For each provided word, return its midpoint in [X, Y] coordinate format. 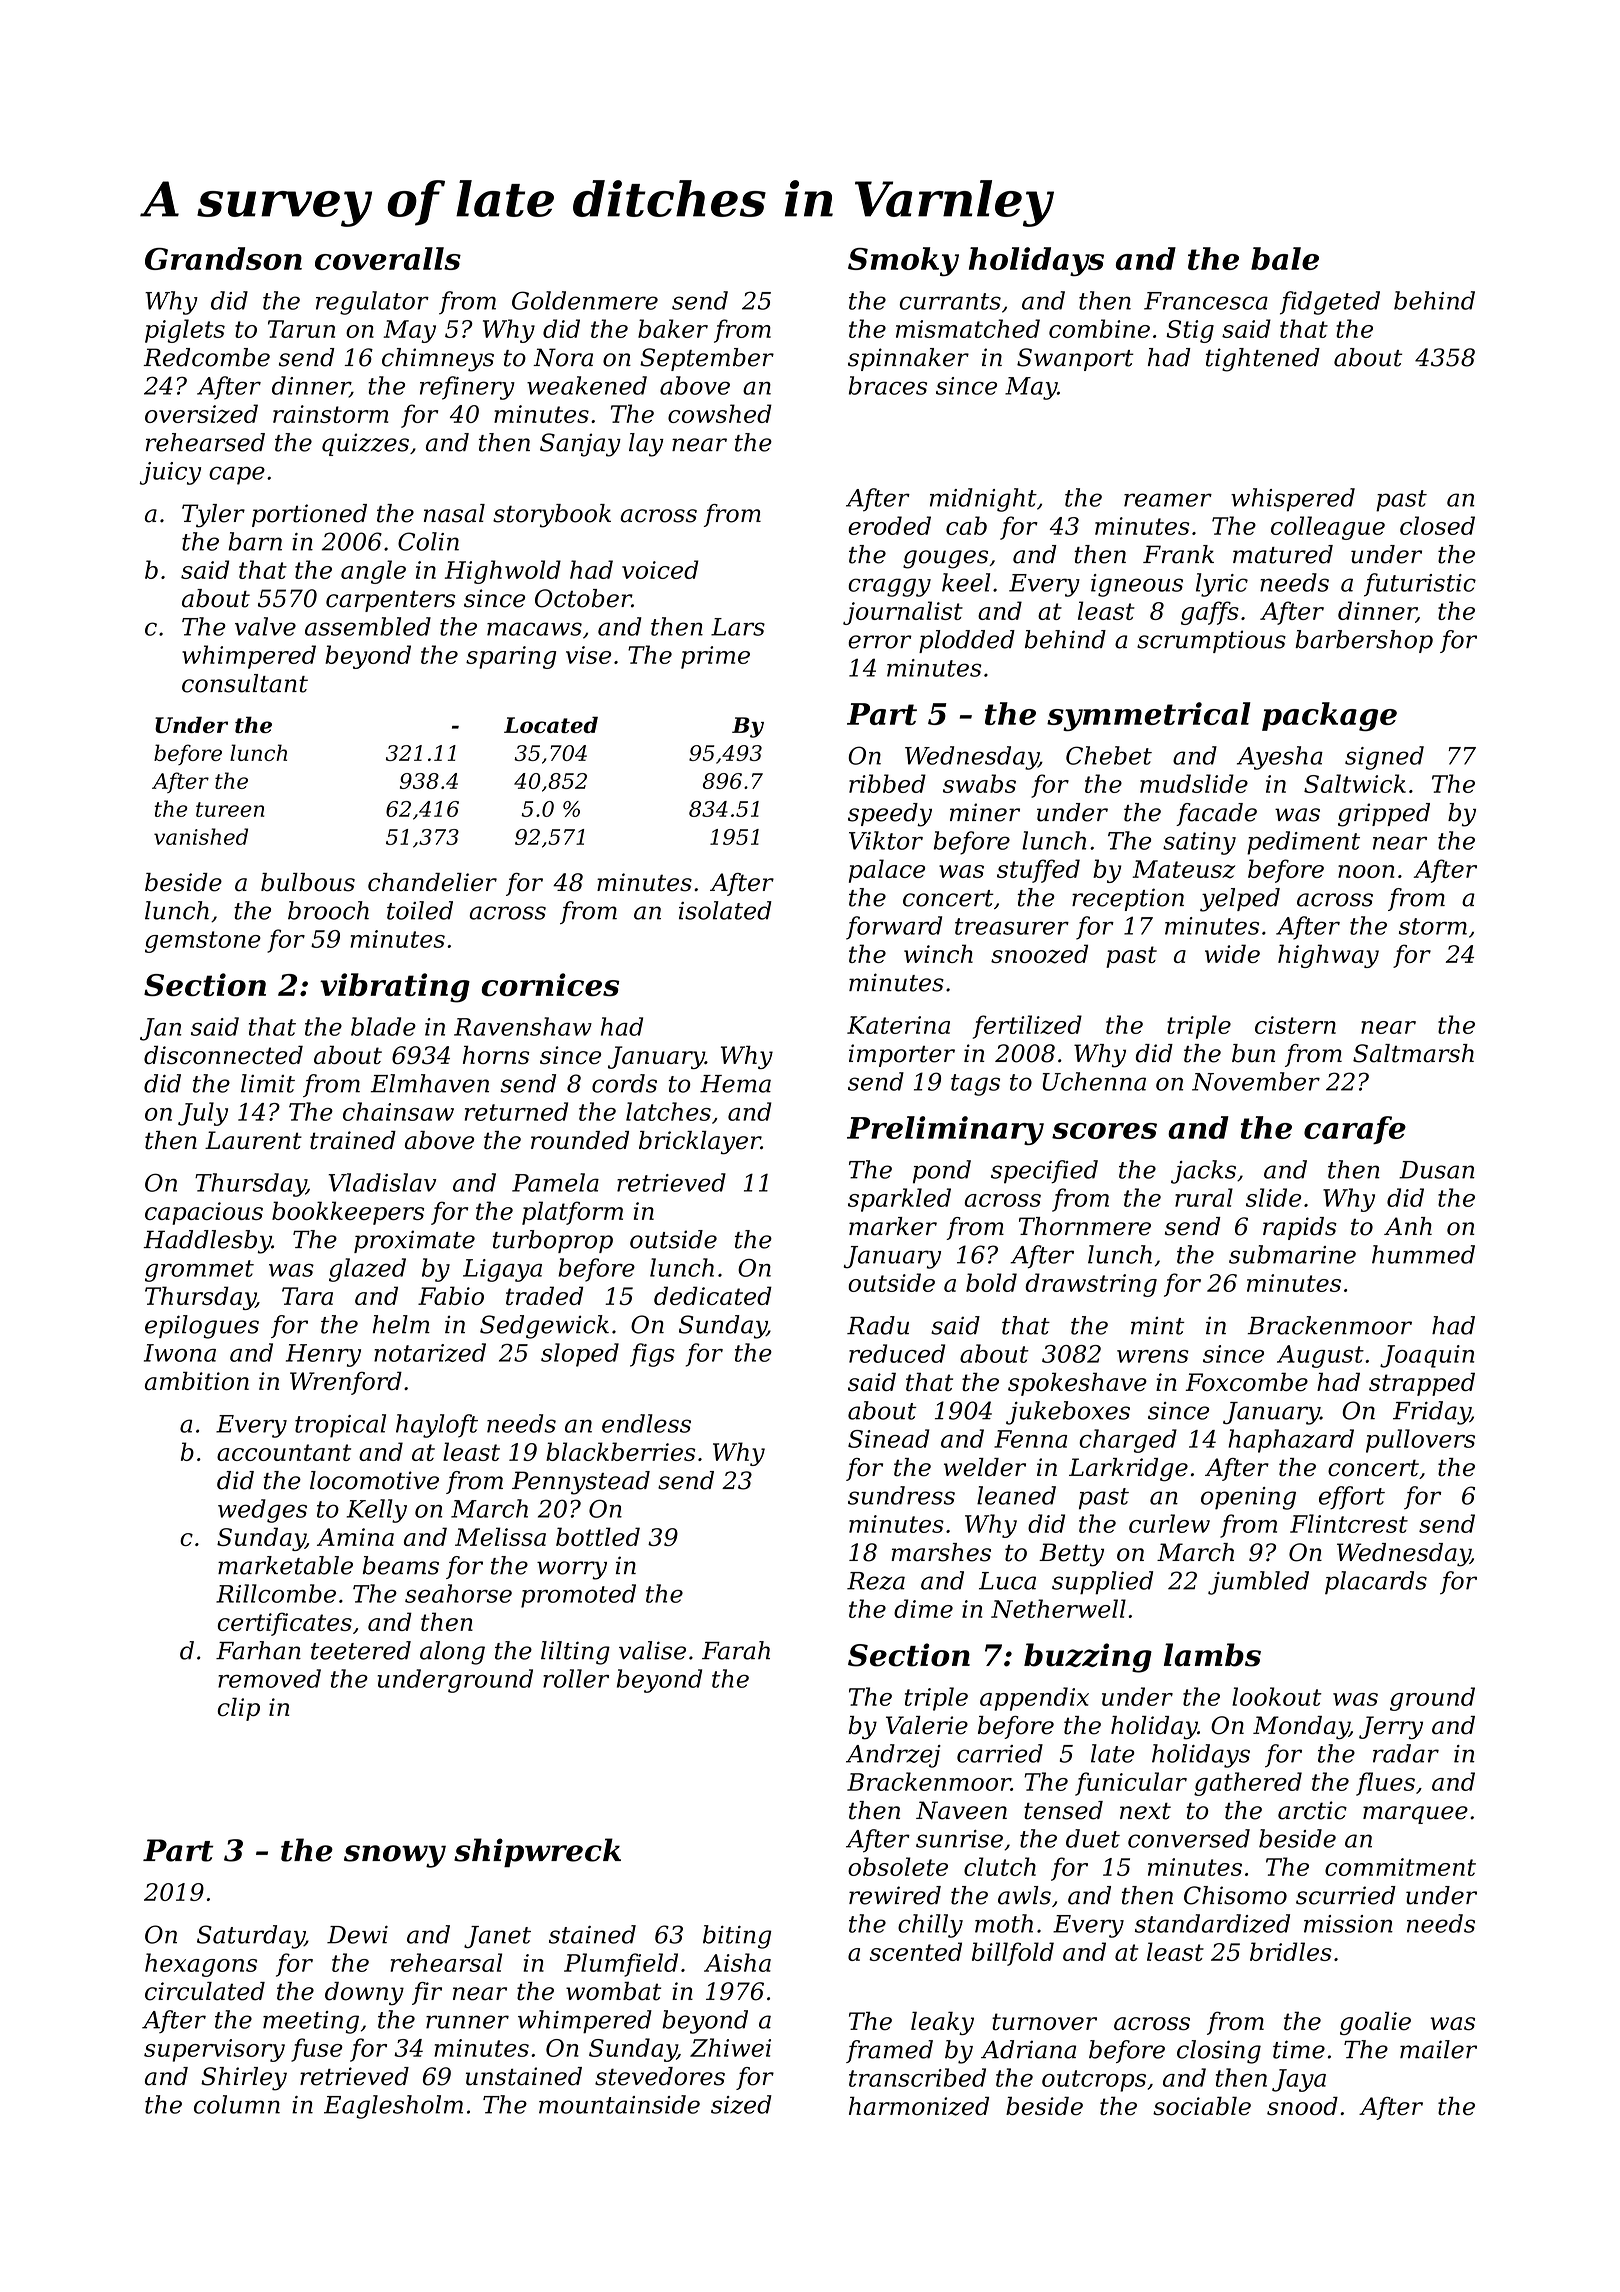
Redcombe [206, 357]
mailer [1438, 2049]
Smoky [903, 261]
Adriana [1028, 2049]
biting [737, 1937]
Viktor [886, 840]
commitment [1400, 1867]
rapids [1300, 1228]
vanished [201, 836]
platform [572, 1213]
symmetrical [1149, 716]
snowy [395, 1856]
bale [1285, 258]
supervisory [214, 2050]
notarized [430, 1352]
